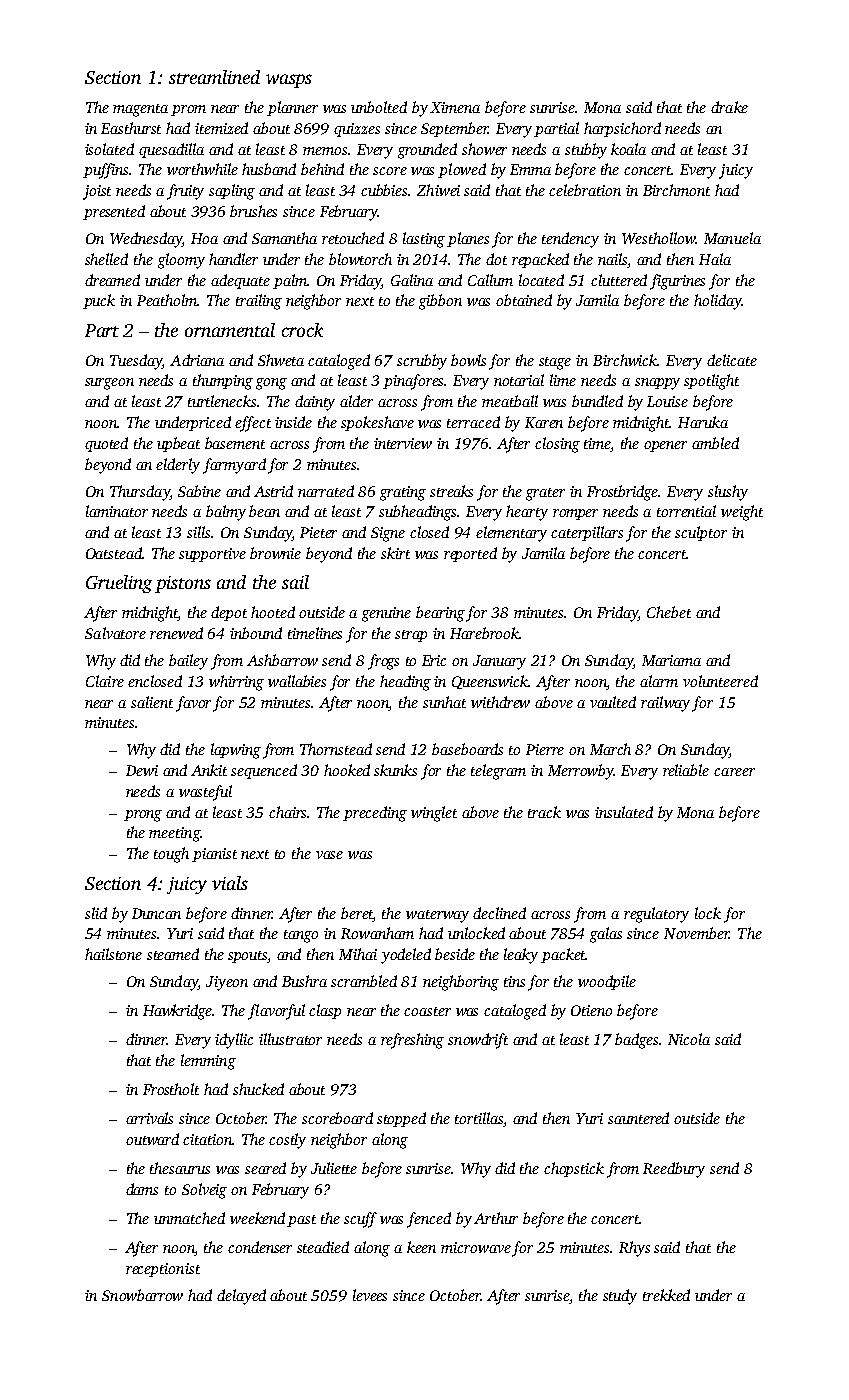  I want to click on yodeled, so click(406, 956).
